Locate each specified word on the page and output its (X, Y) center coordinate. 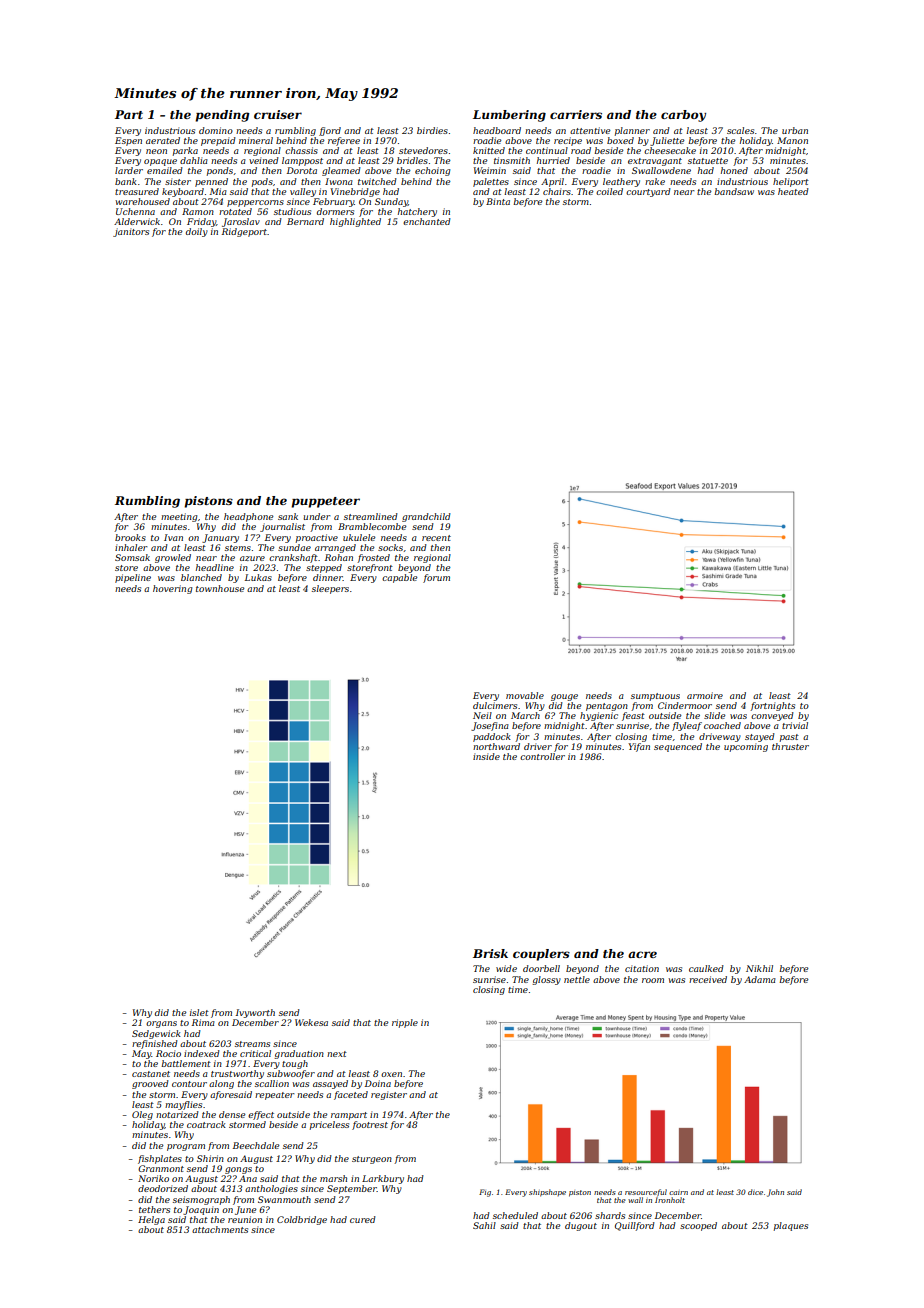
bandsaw (734, 191)
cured (363, 1219)
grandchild (426, 517)
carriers (576, 114)
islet (199, 1012)
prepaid (218, 141)
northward (496, 746)
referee (344, 141)
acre (642, 954)
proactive (317, 538)
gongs (238, 1170)
